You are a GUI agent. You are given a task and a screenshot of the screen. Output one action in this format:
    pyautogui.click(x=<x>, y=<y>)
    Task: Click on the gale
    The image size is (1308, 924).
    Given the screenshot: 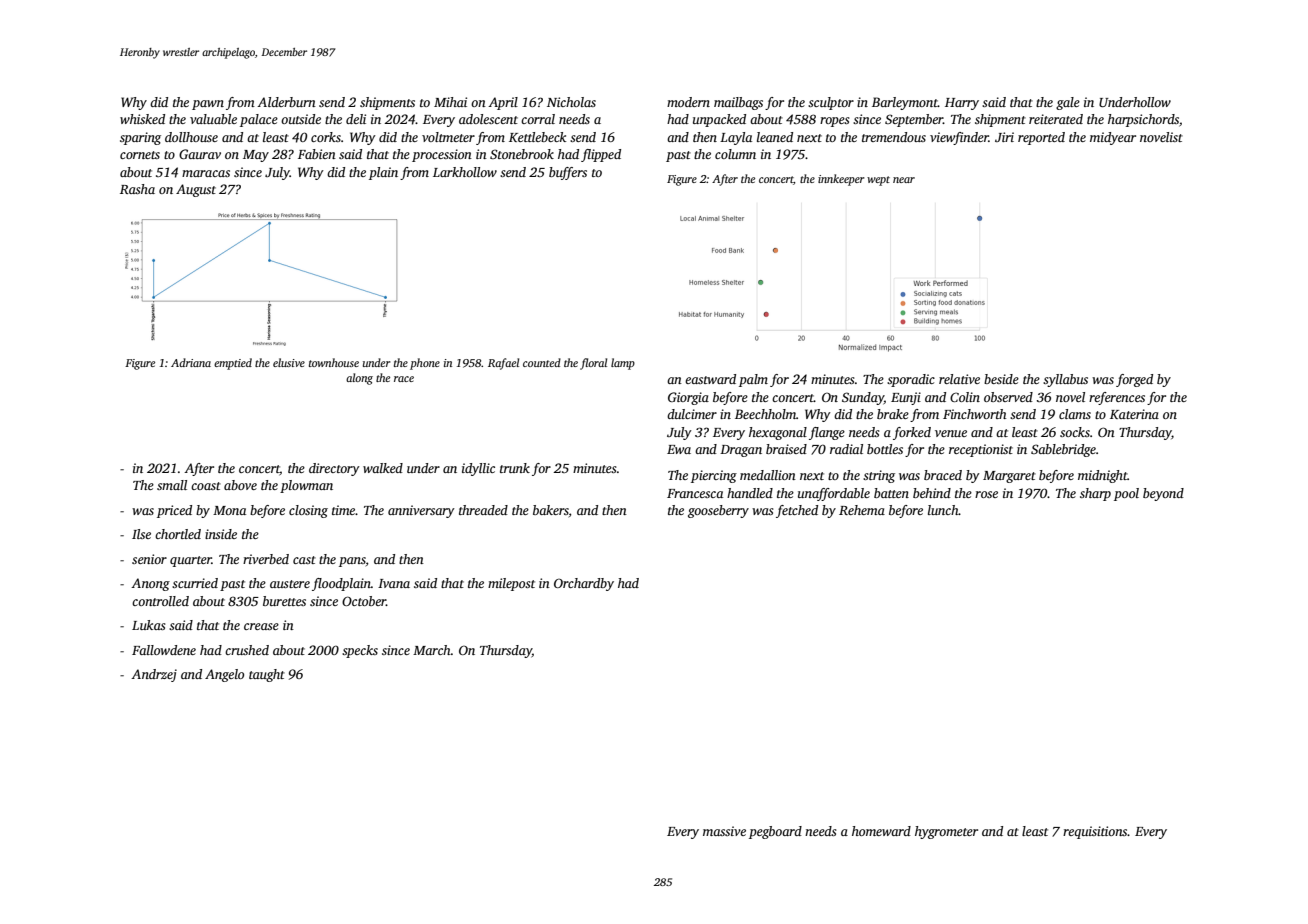 What is the action you would take?
    pyautogui.click(x=1068, y=103)
